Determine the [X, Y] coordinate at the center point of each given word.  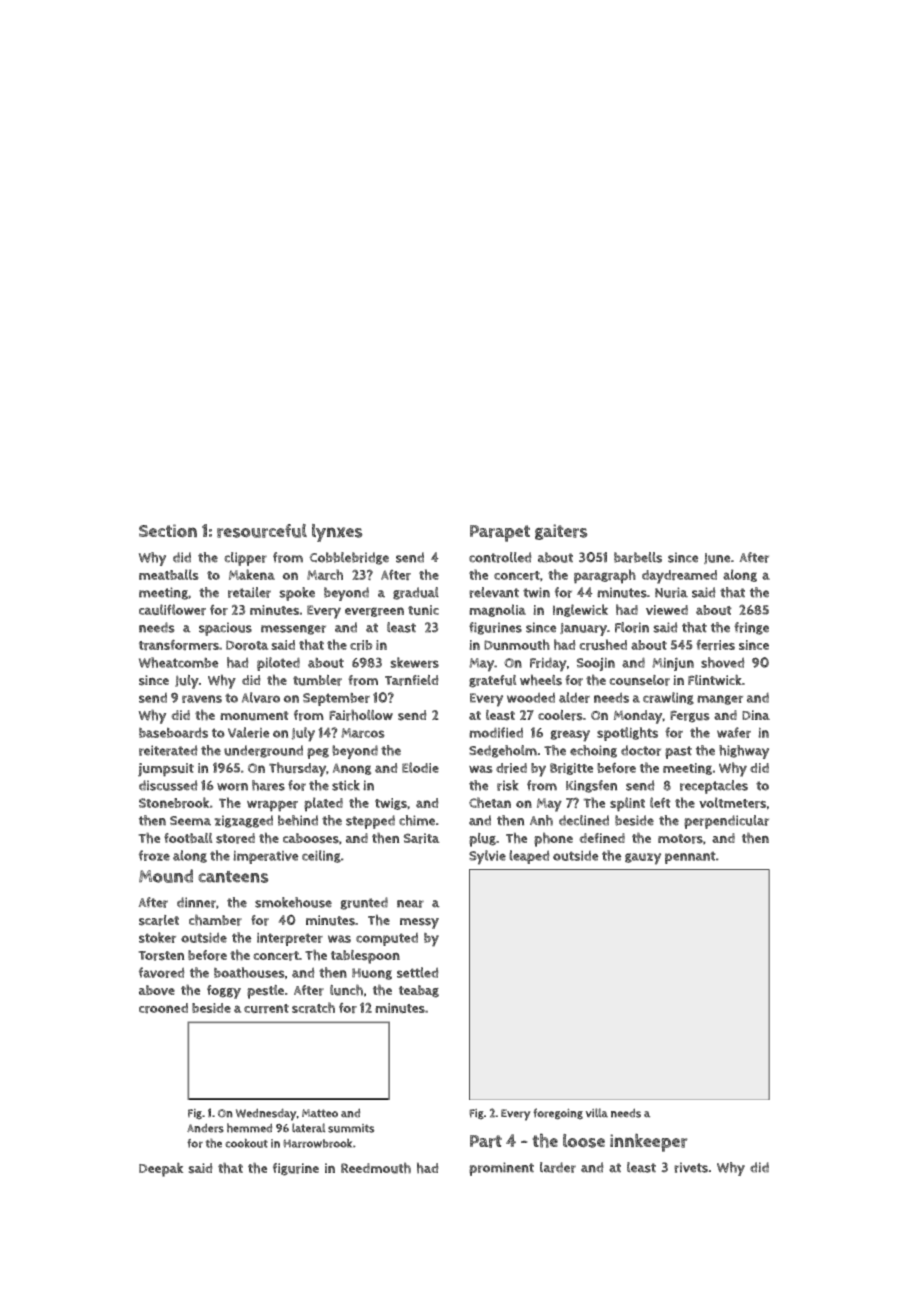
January [583, 629]
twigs [391, 804]
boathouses [249, 972]
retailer [249, 592]
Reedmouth [376, 1168]
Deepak [161, 1169]
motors [680, 839]
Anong [352, 769]
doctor [641, 750]
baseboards [173, 732]
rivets [691, 1167]
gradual [416, 593]
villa [597, 1113]
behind [298, 820]
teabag [419, 991]
